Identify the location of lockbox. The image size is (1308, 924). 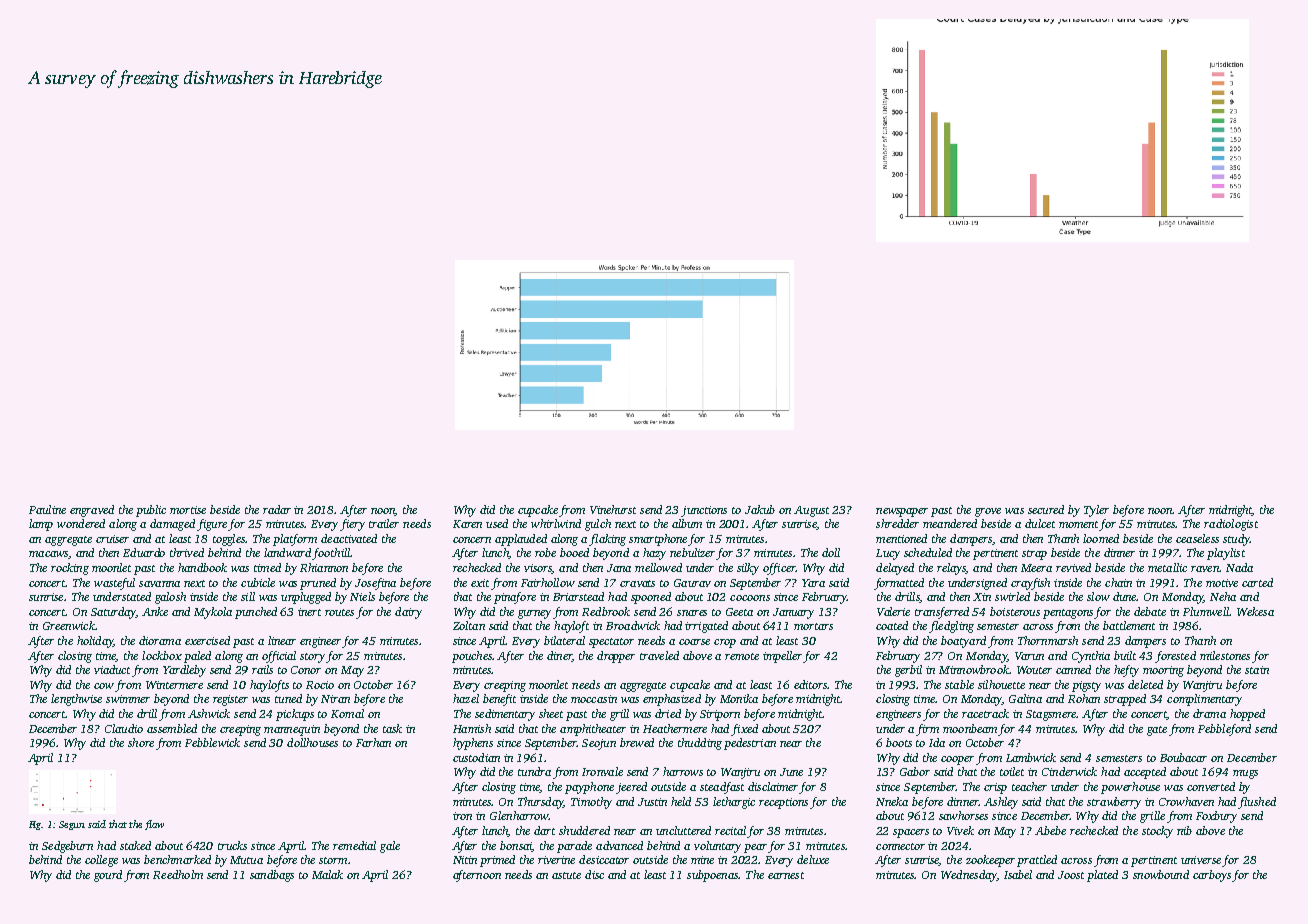
(162, 655).
